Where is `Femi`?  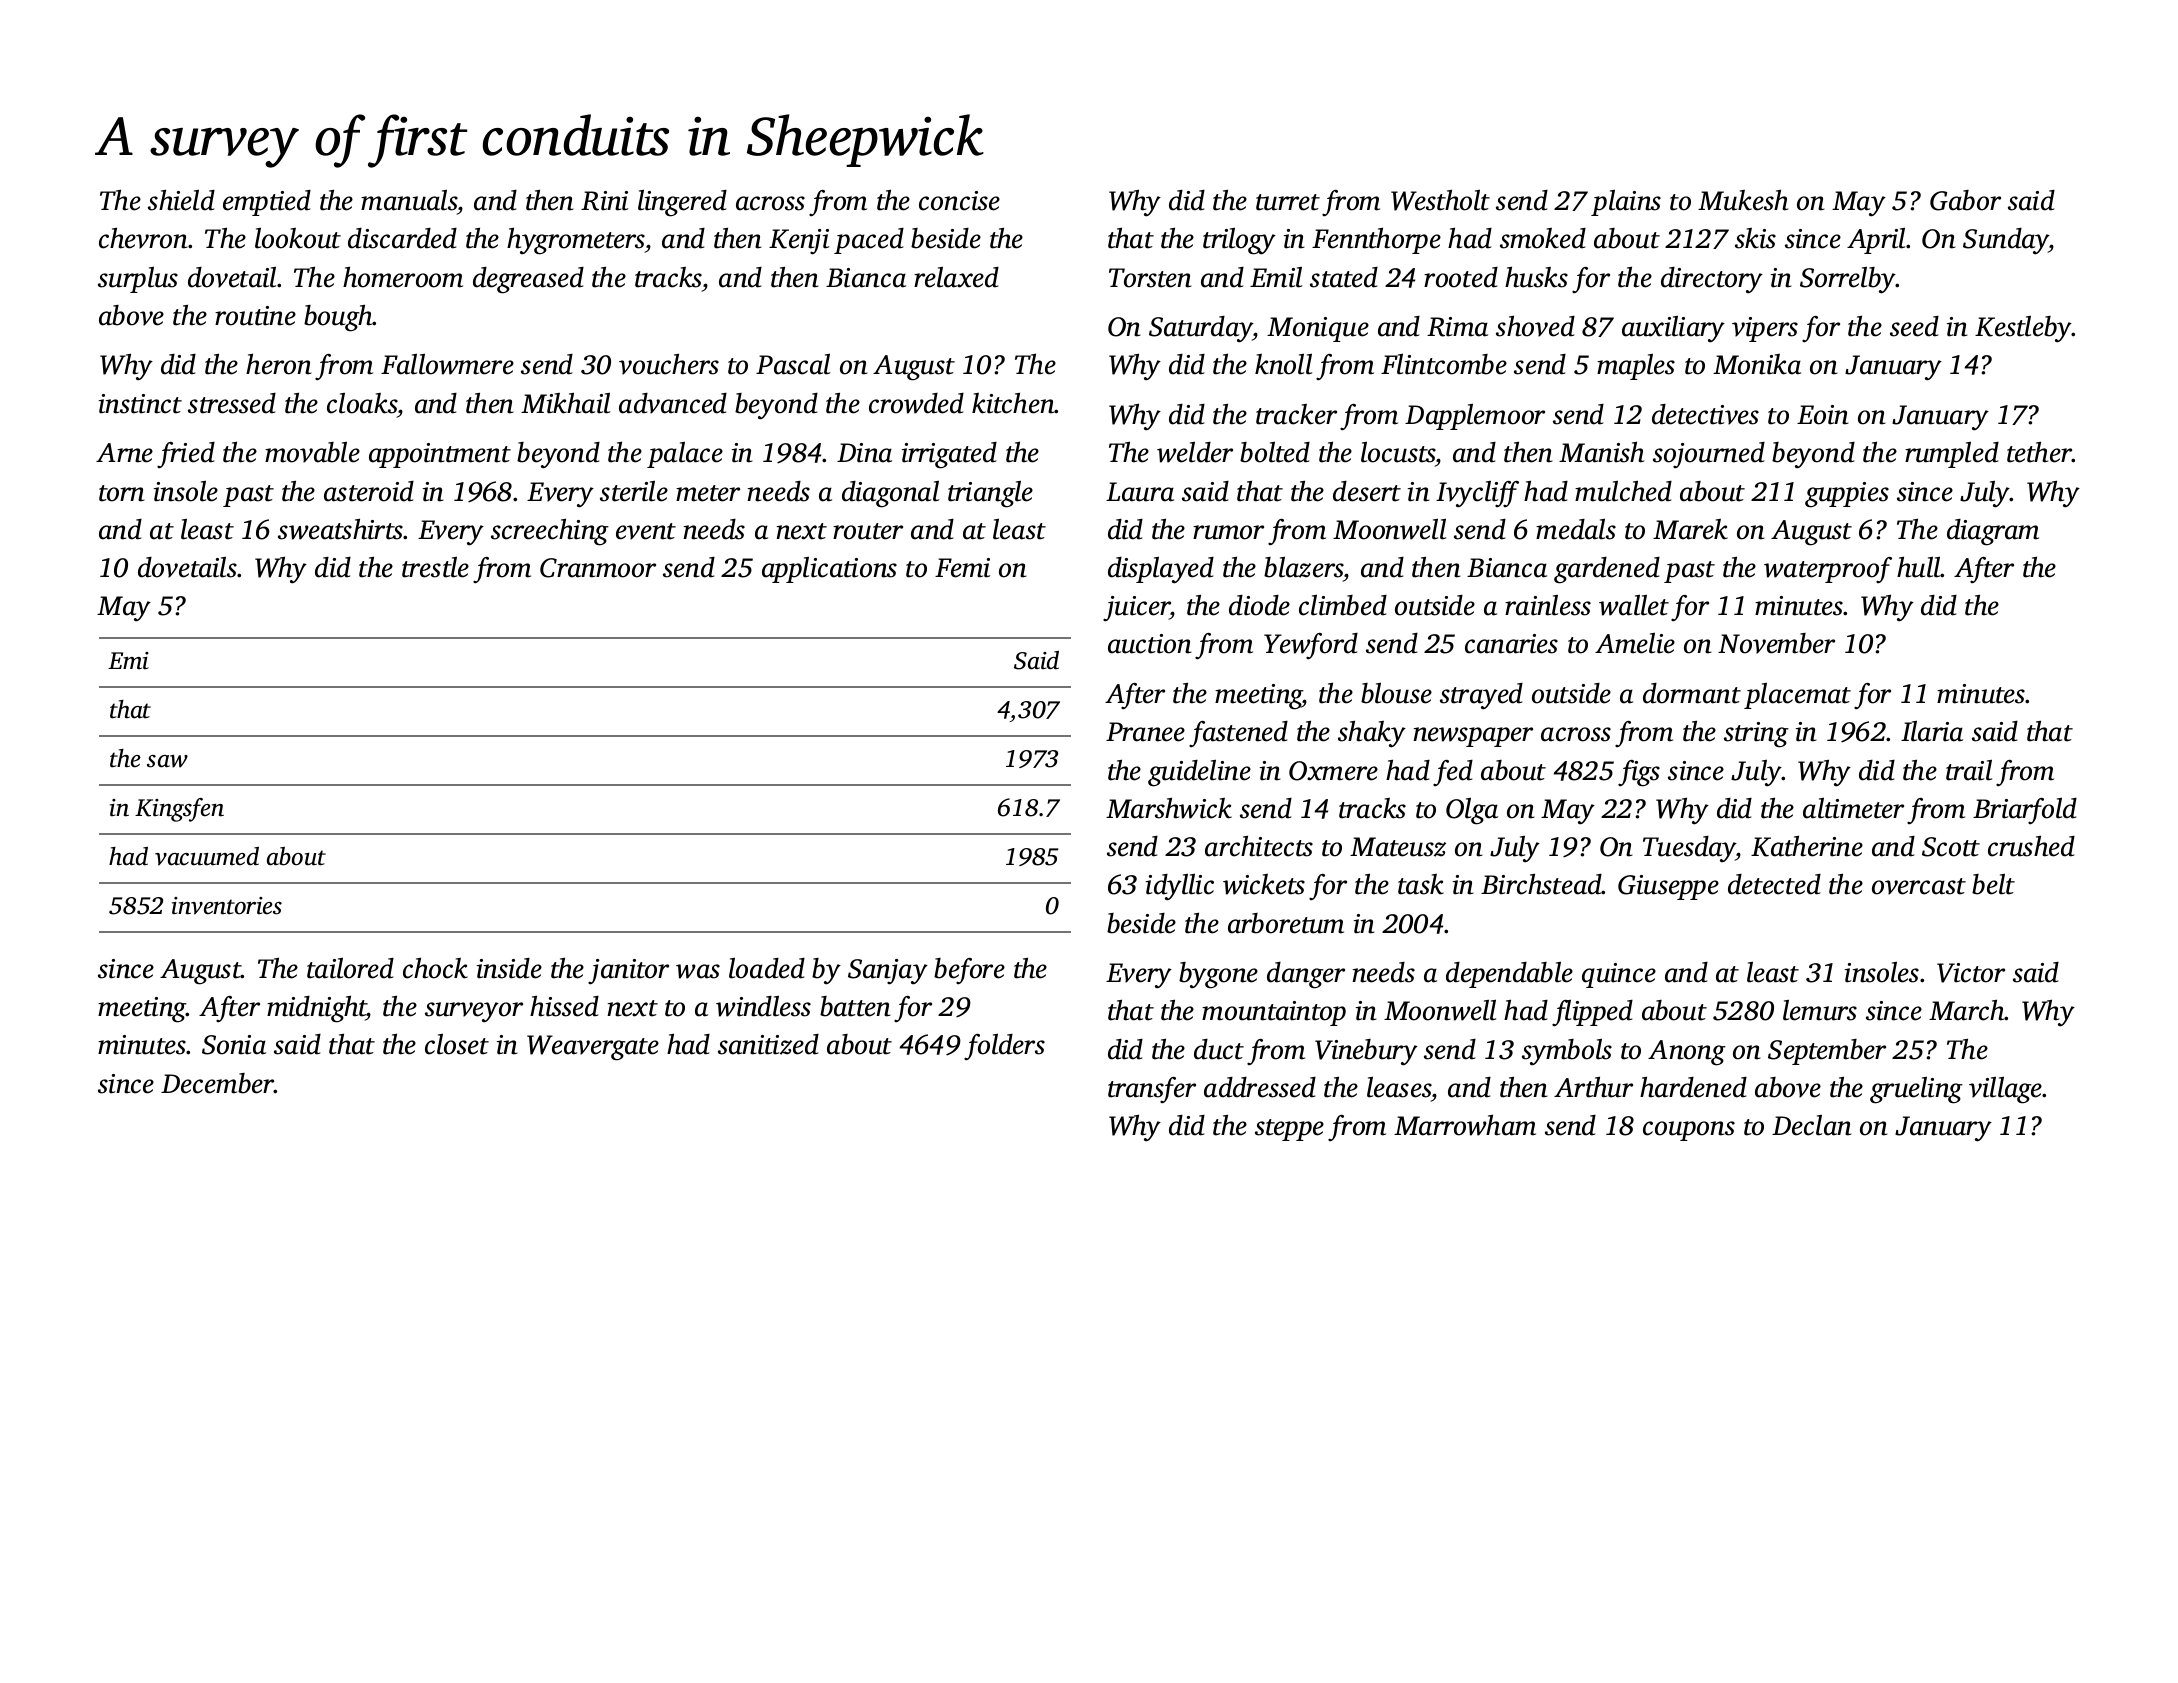
Femi is located at coordinates (962, 568).
